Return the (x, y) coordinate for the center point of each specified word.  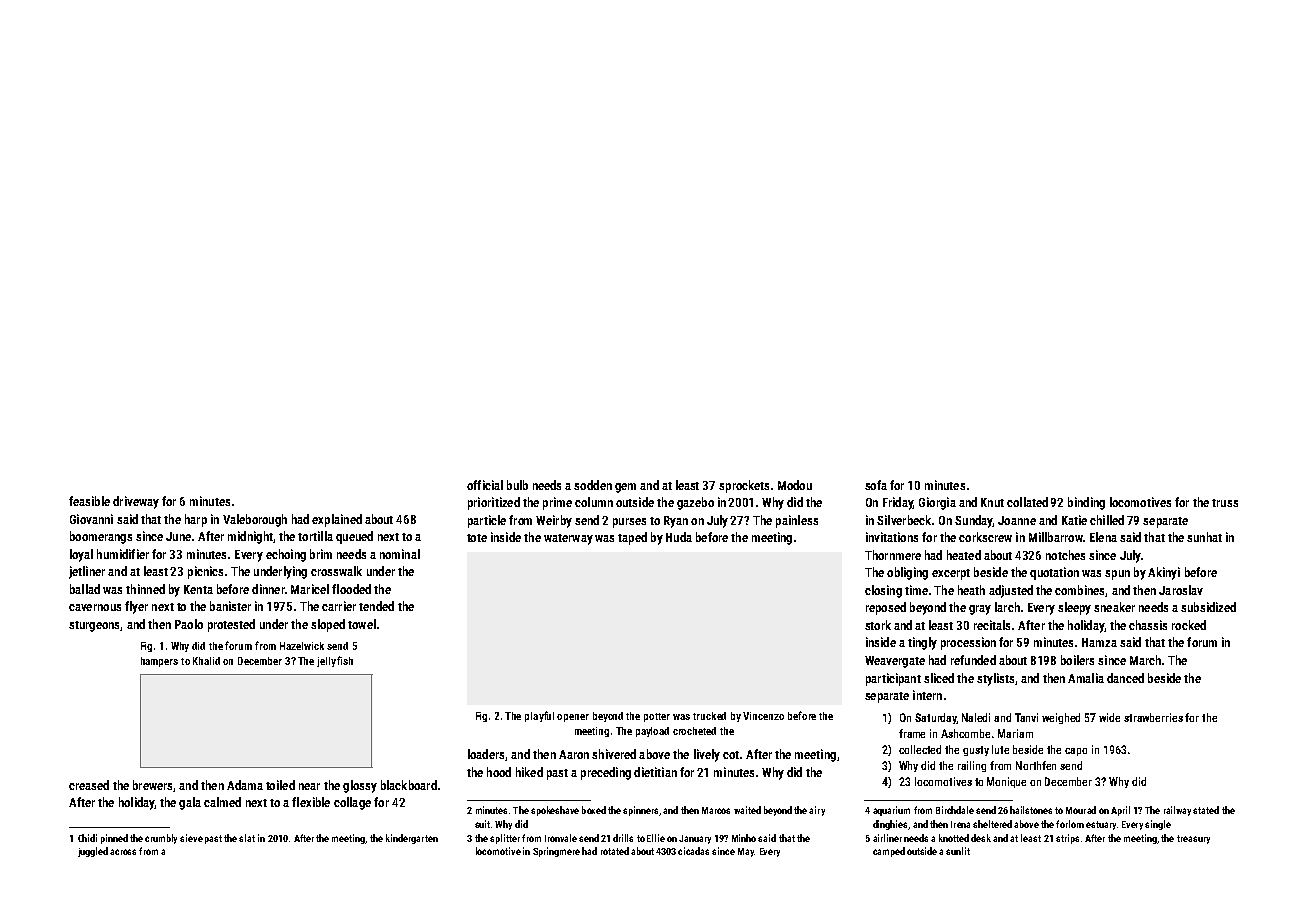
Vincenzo (763, 716)
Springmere (556, 852)
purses (629, 523)
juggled (93, 852)
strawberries (1153, 717)
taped (632, 538)
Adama (245, 785)
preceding (606, 773)
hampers (159, 662)
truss (1225, 503)
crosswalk (336, 571)
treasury (1193, 839)
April (1120, 811)
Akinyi (1164, 573)
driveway (136, 502)
